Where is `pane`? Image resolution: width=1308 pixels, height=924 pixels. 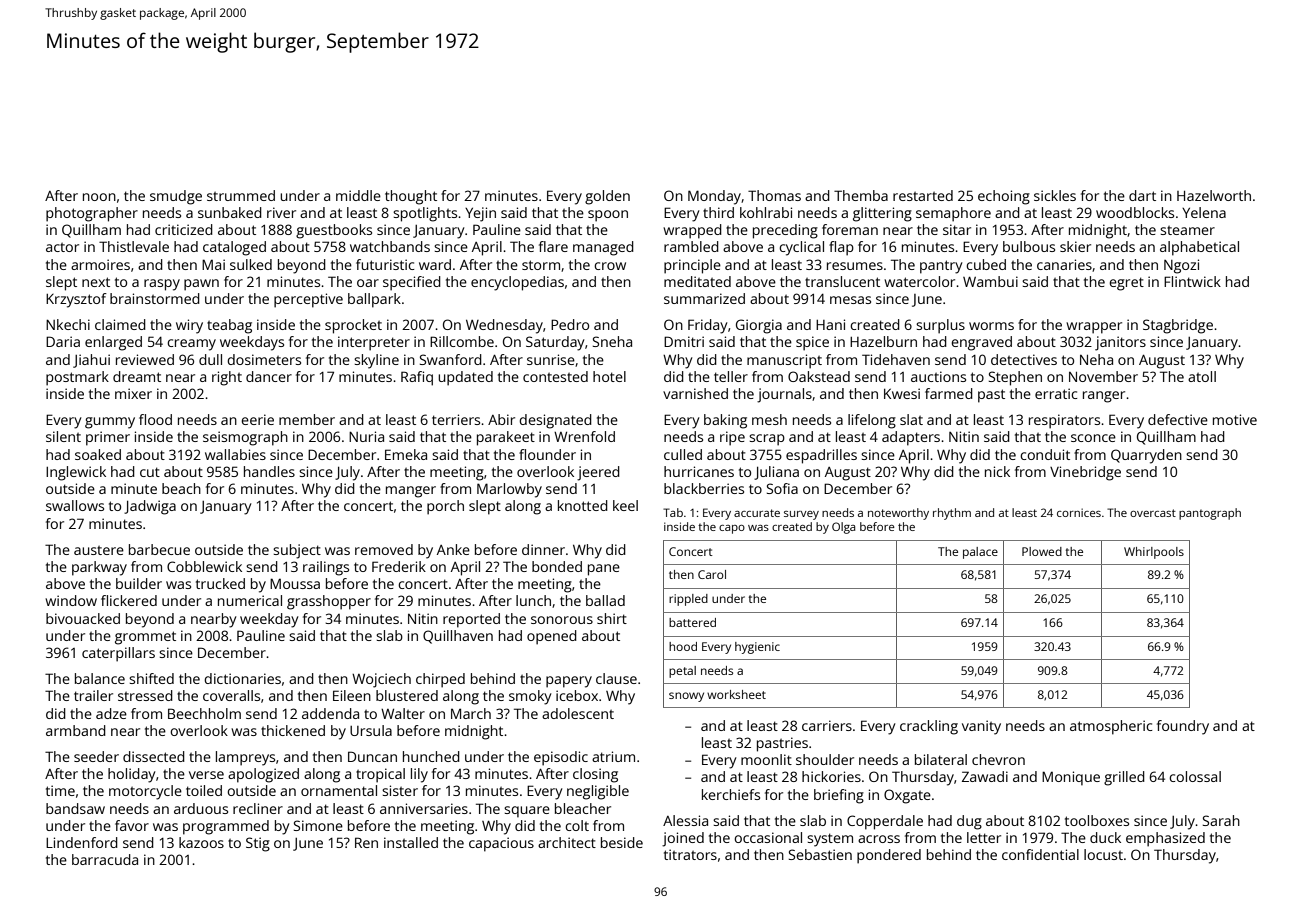 pane is located at coordinates (604, 570).
